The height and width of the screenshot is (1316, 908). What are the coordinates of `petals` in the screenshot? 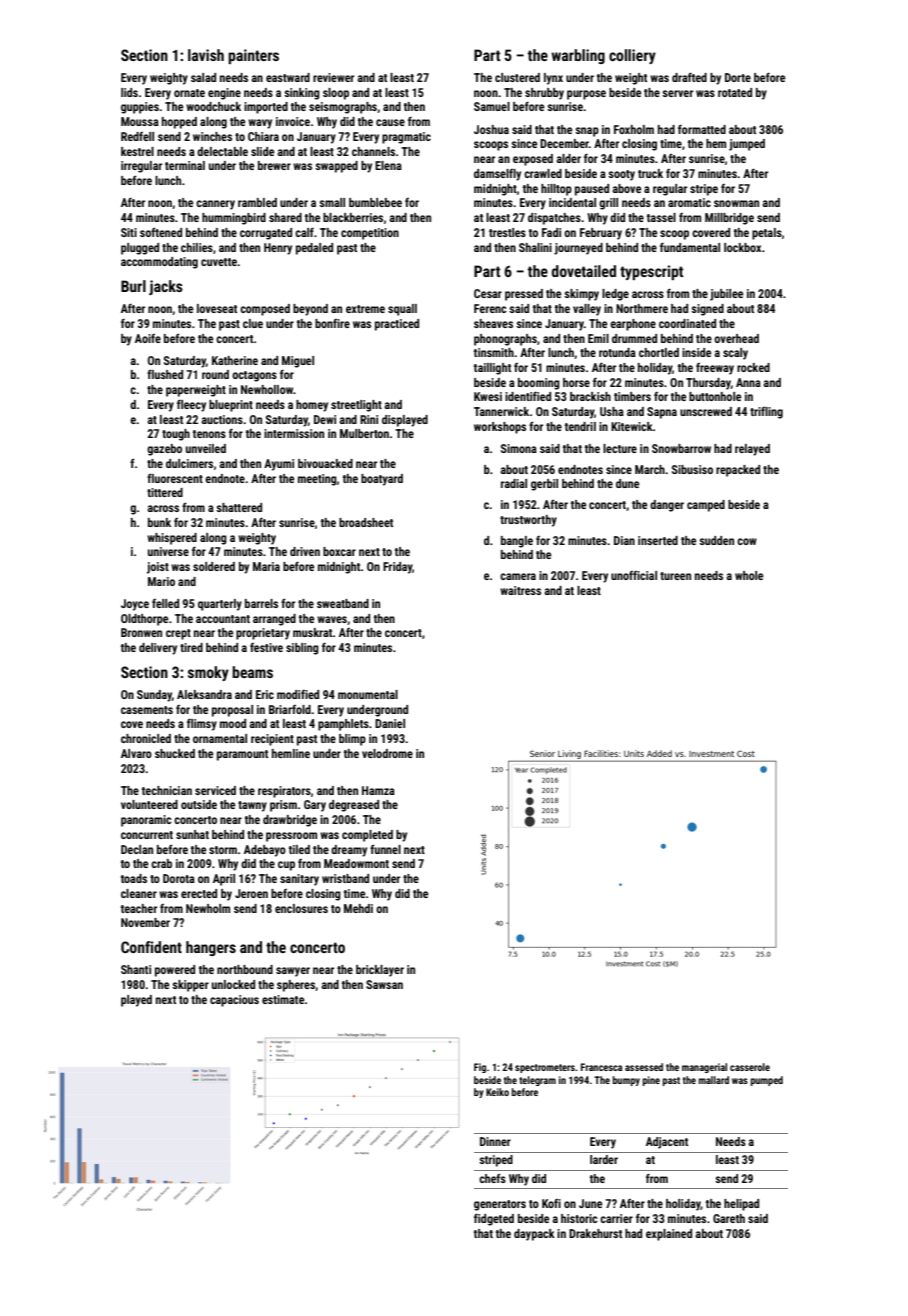 It's located at (767, 234).
